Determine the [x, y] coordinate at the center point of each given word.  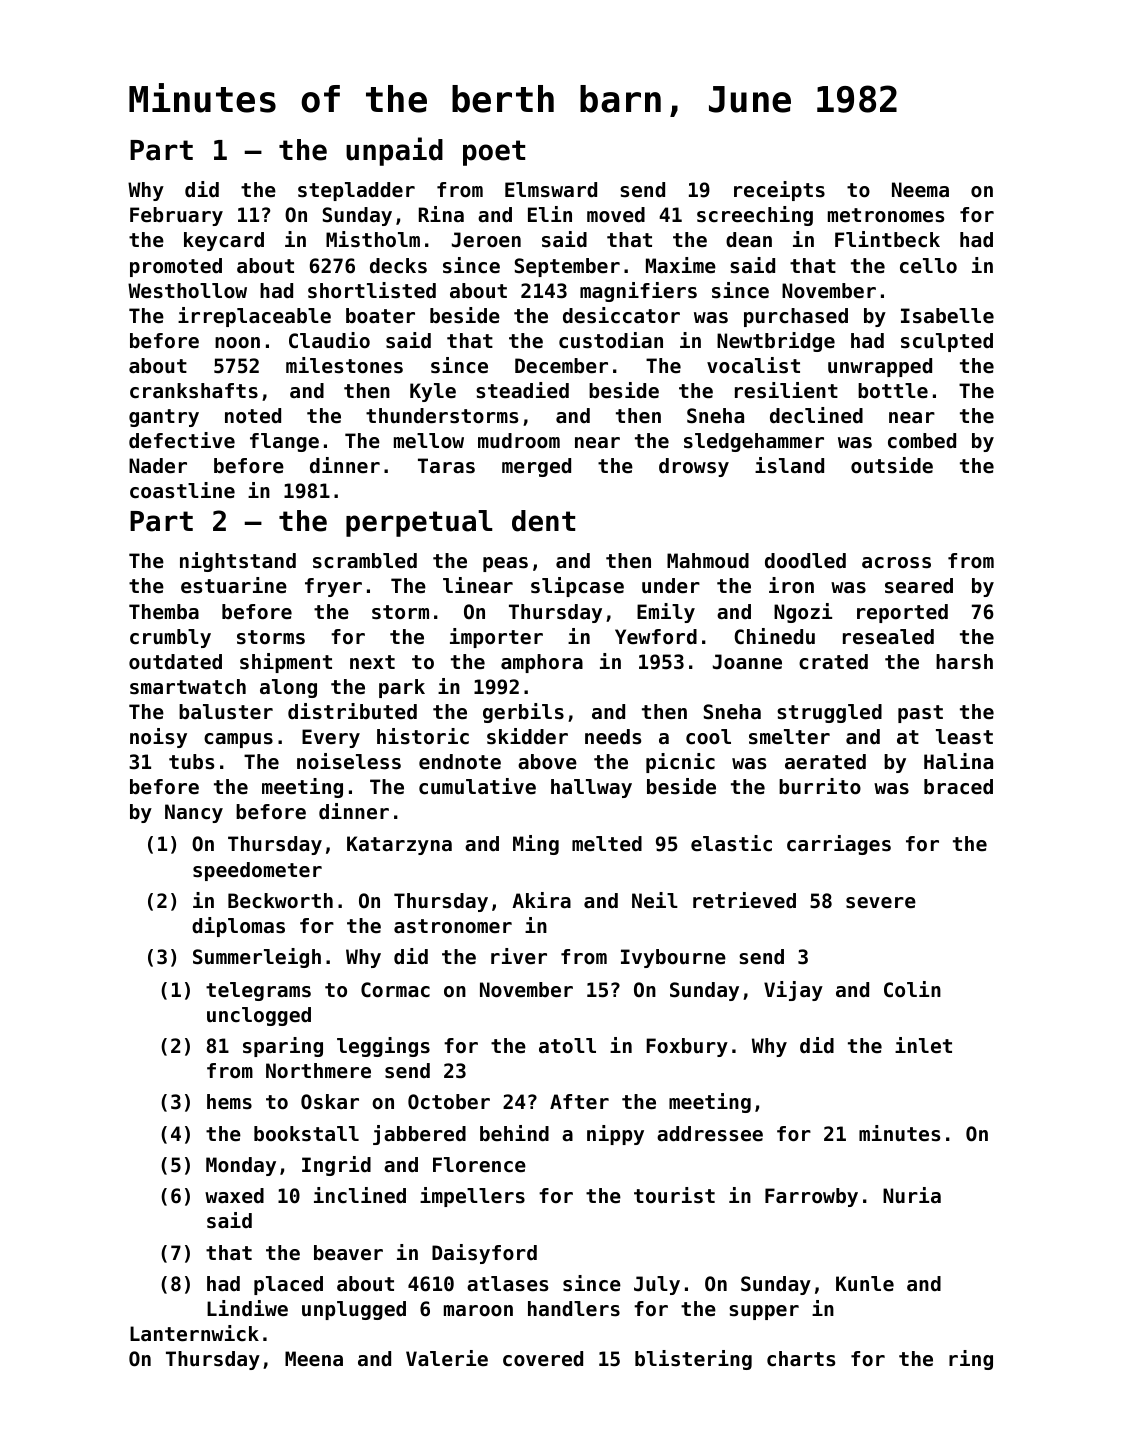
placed [288, 1285]
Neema [920, 189]
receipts [779, 191]
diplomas [238, 927]
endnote [460, 762]
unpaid [394, 151]
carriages [839, 845]
